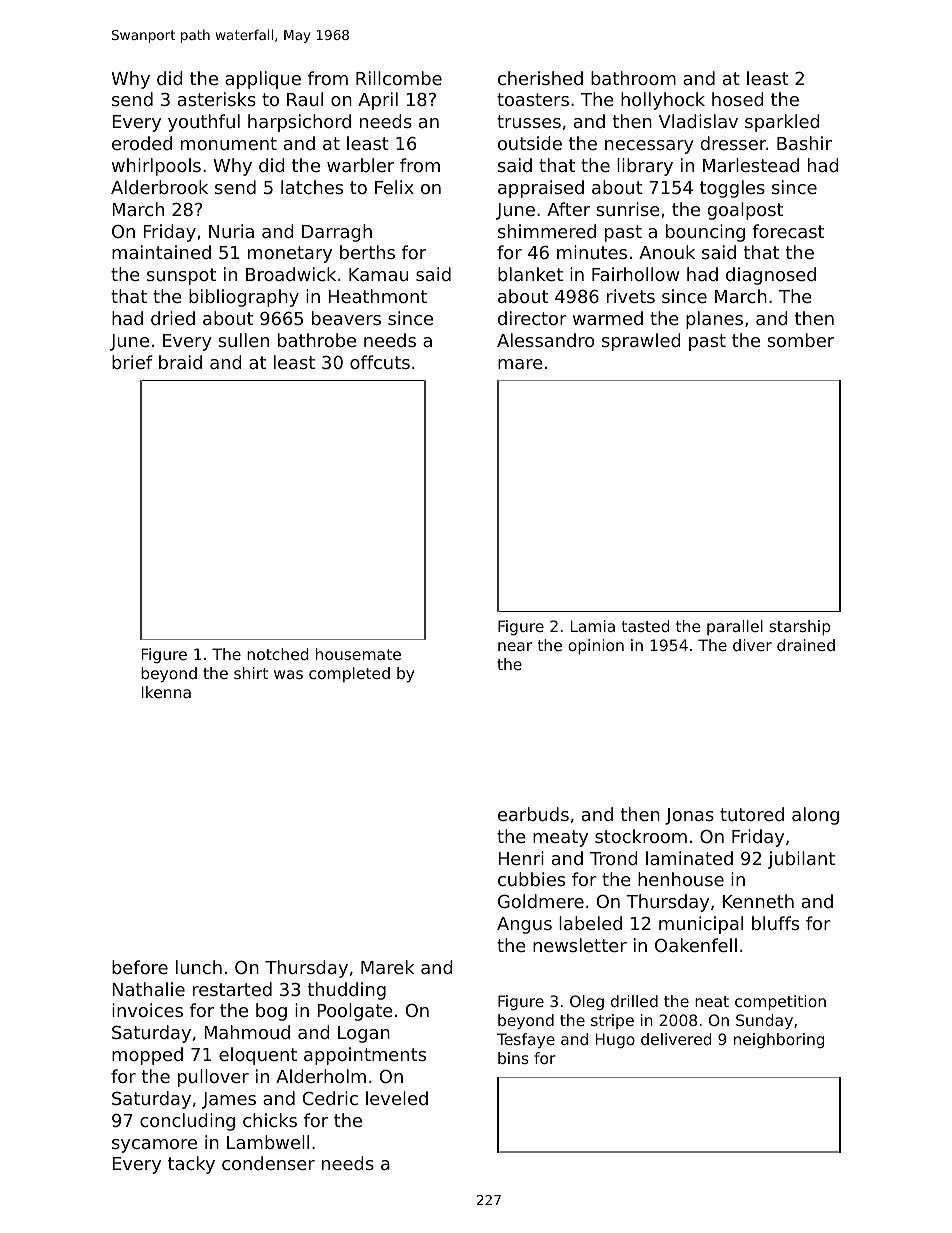 Image resolution: width=952 pixels, height=1233 pixels. I want to click on bins, so click(513, 1058).
